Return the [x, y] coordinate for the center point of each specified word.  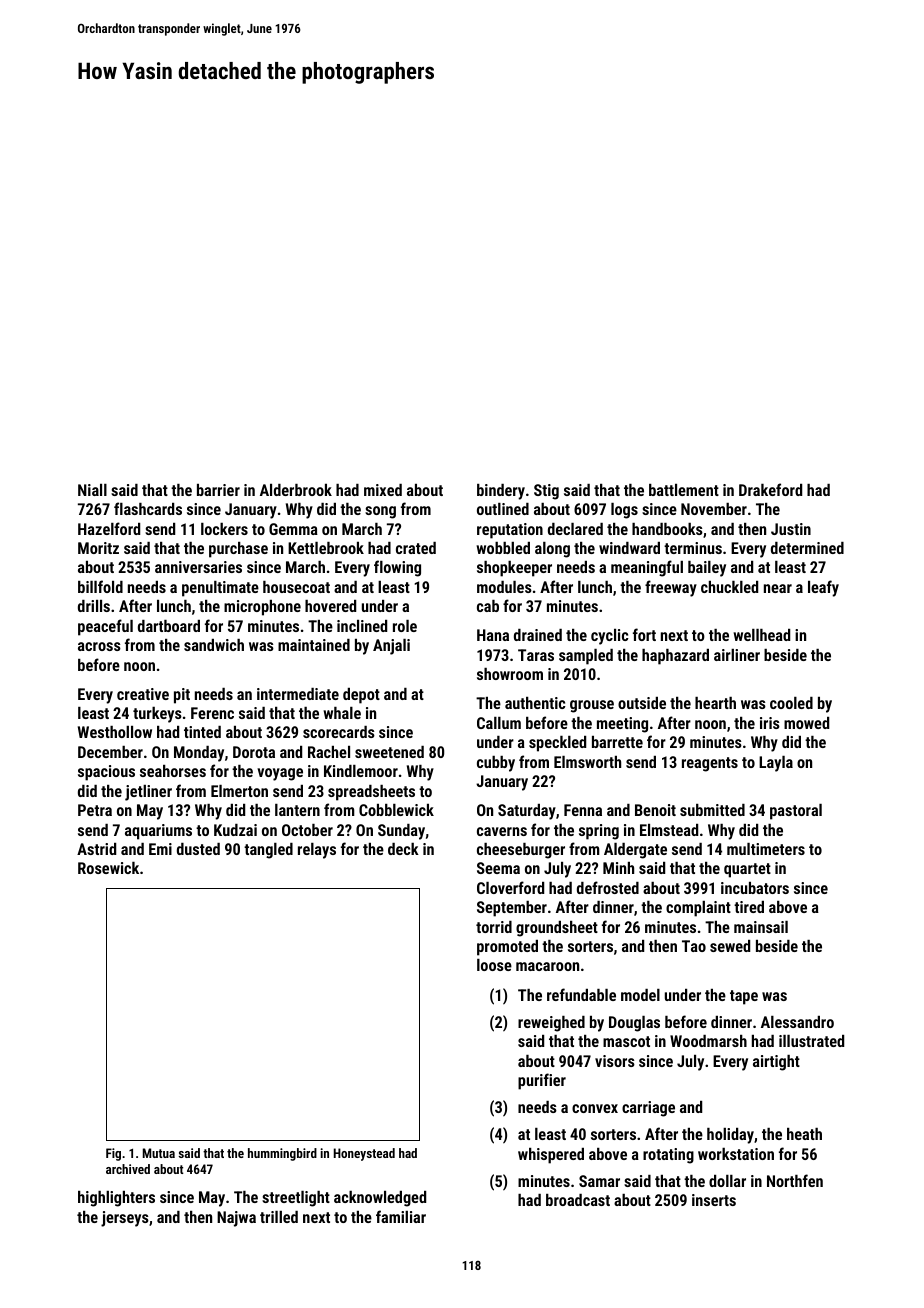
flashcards [148, 508]
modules [504, 587]
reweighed [551, 1024]
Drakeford [770, 489]
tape [744, 997]
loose [494, 965]
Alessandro [797, 1022]
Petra [95, 810]
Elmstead [669, 830]
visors [615, 1061]
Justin [791, 529]
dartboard [169, 626]
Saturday [527, 812]
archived [128, 1169]
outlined [503, 509]
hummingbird [282, 1154]
